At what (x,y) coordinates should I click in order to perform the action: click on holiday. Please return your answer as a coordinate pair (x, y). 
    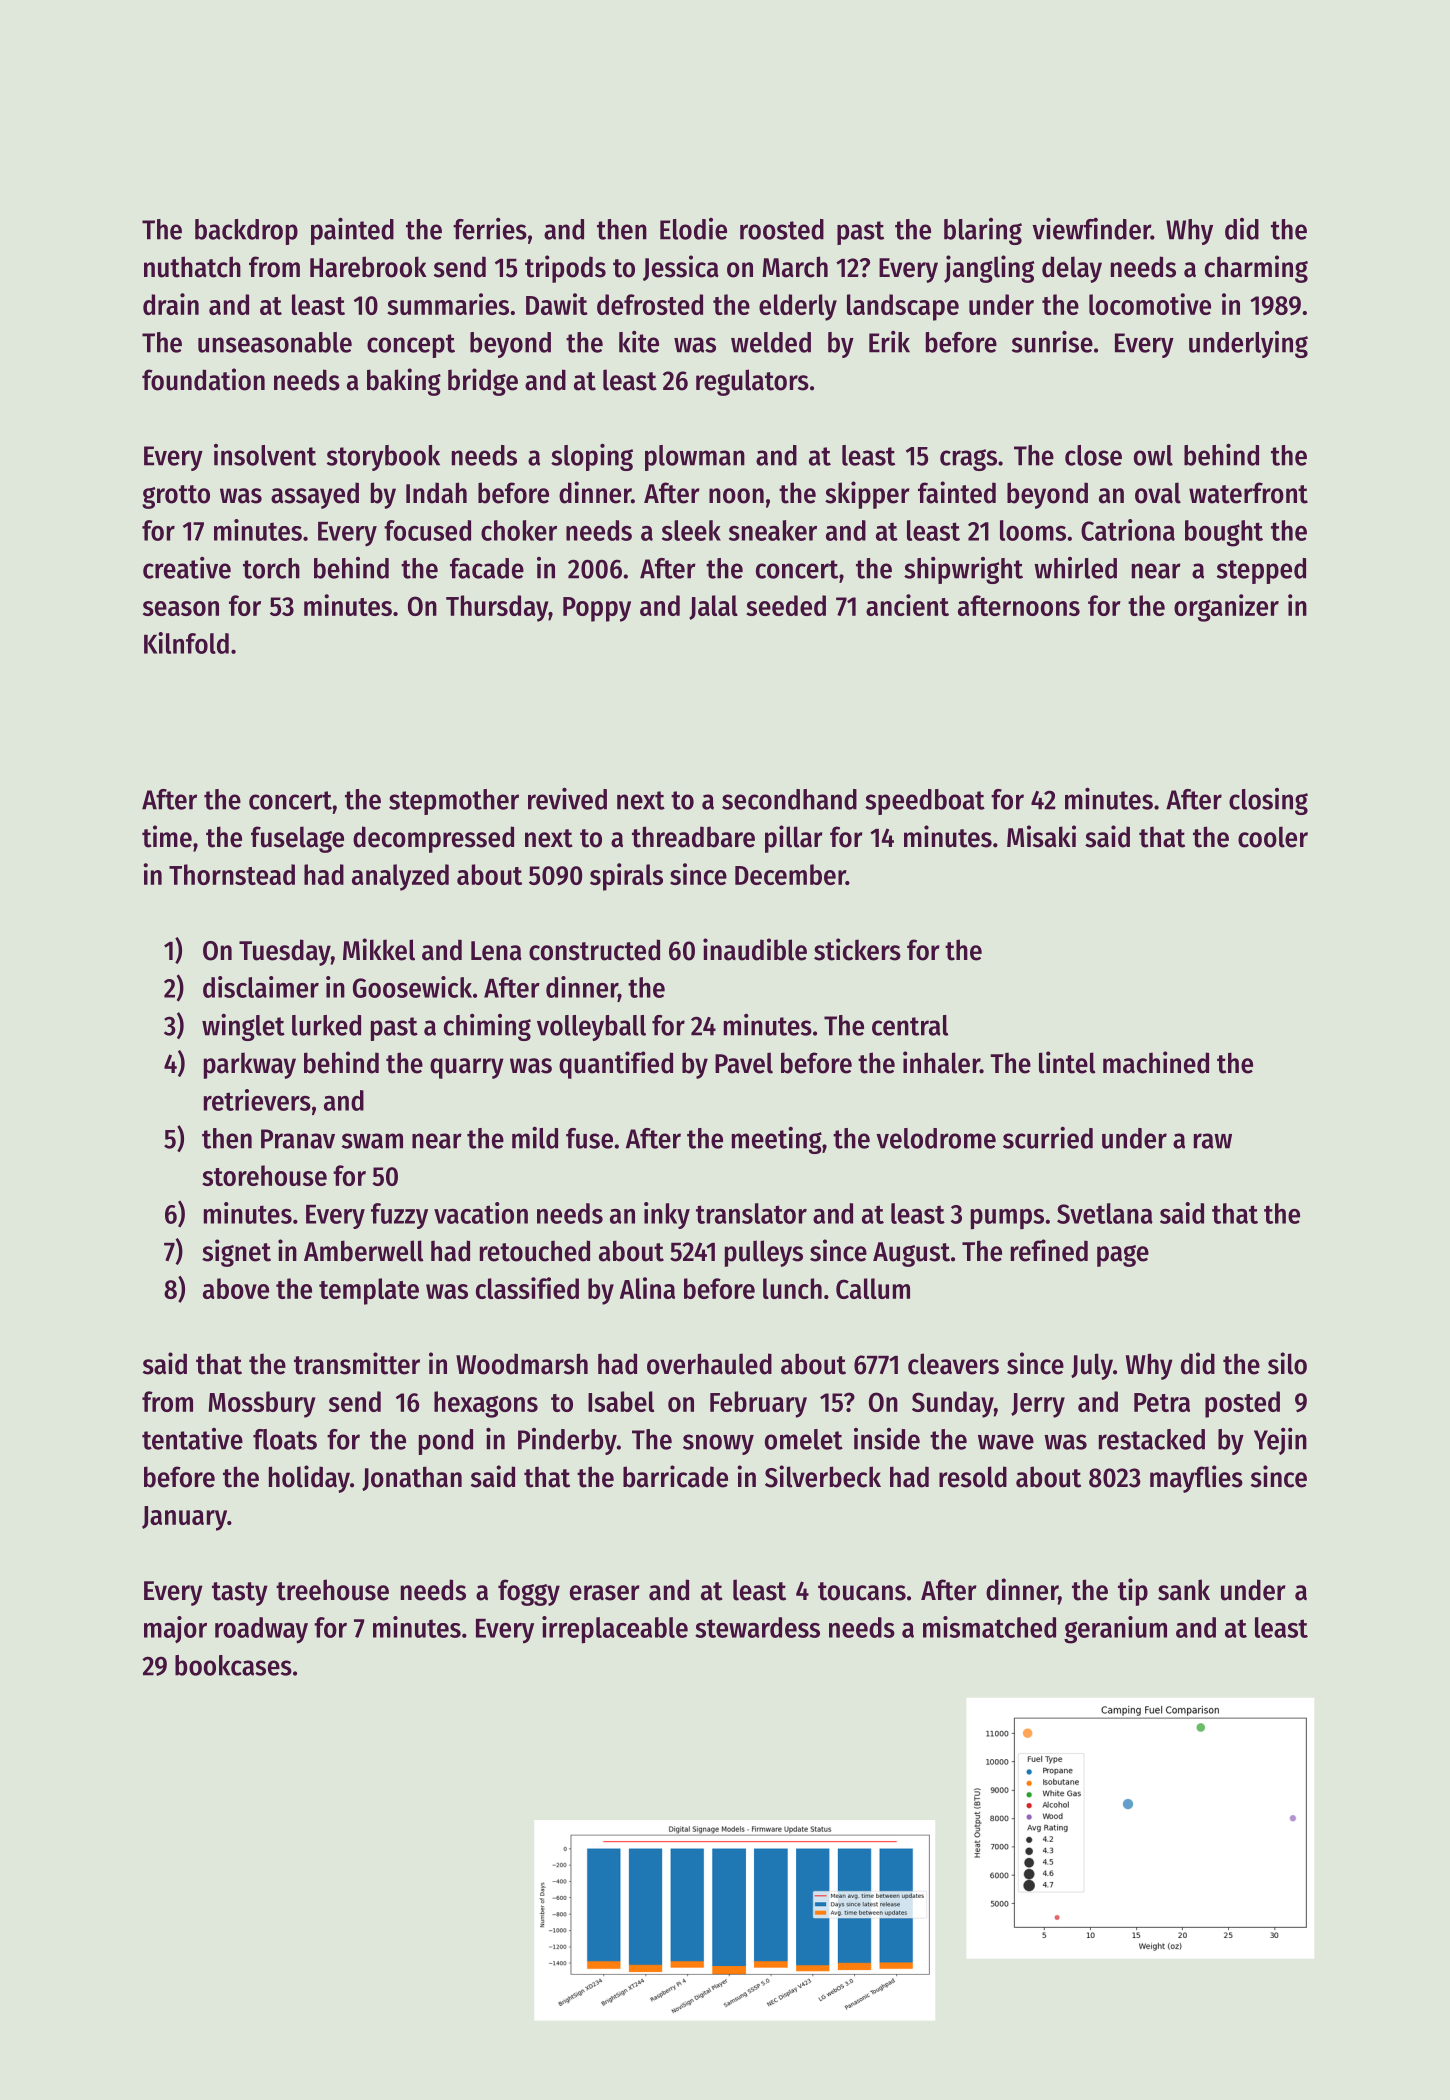
    Looking at the image, I should click on (309, 1479).
